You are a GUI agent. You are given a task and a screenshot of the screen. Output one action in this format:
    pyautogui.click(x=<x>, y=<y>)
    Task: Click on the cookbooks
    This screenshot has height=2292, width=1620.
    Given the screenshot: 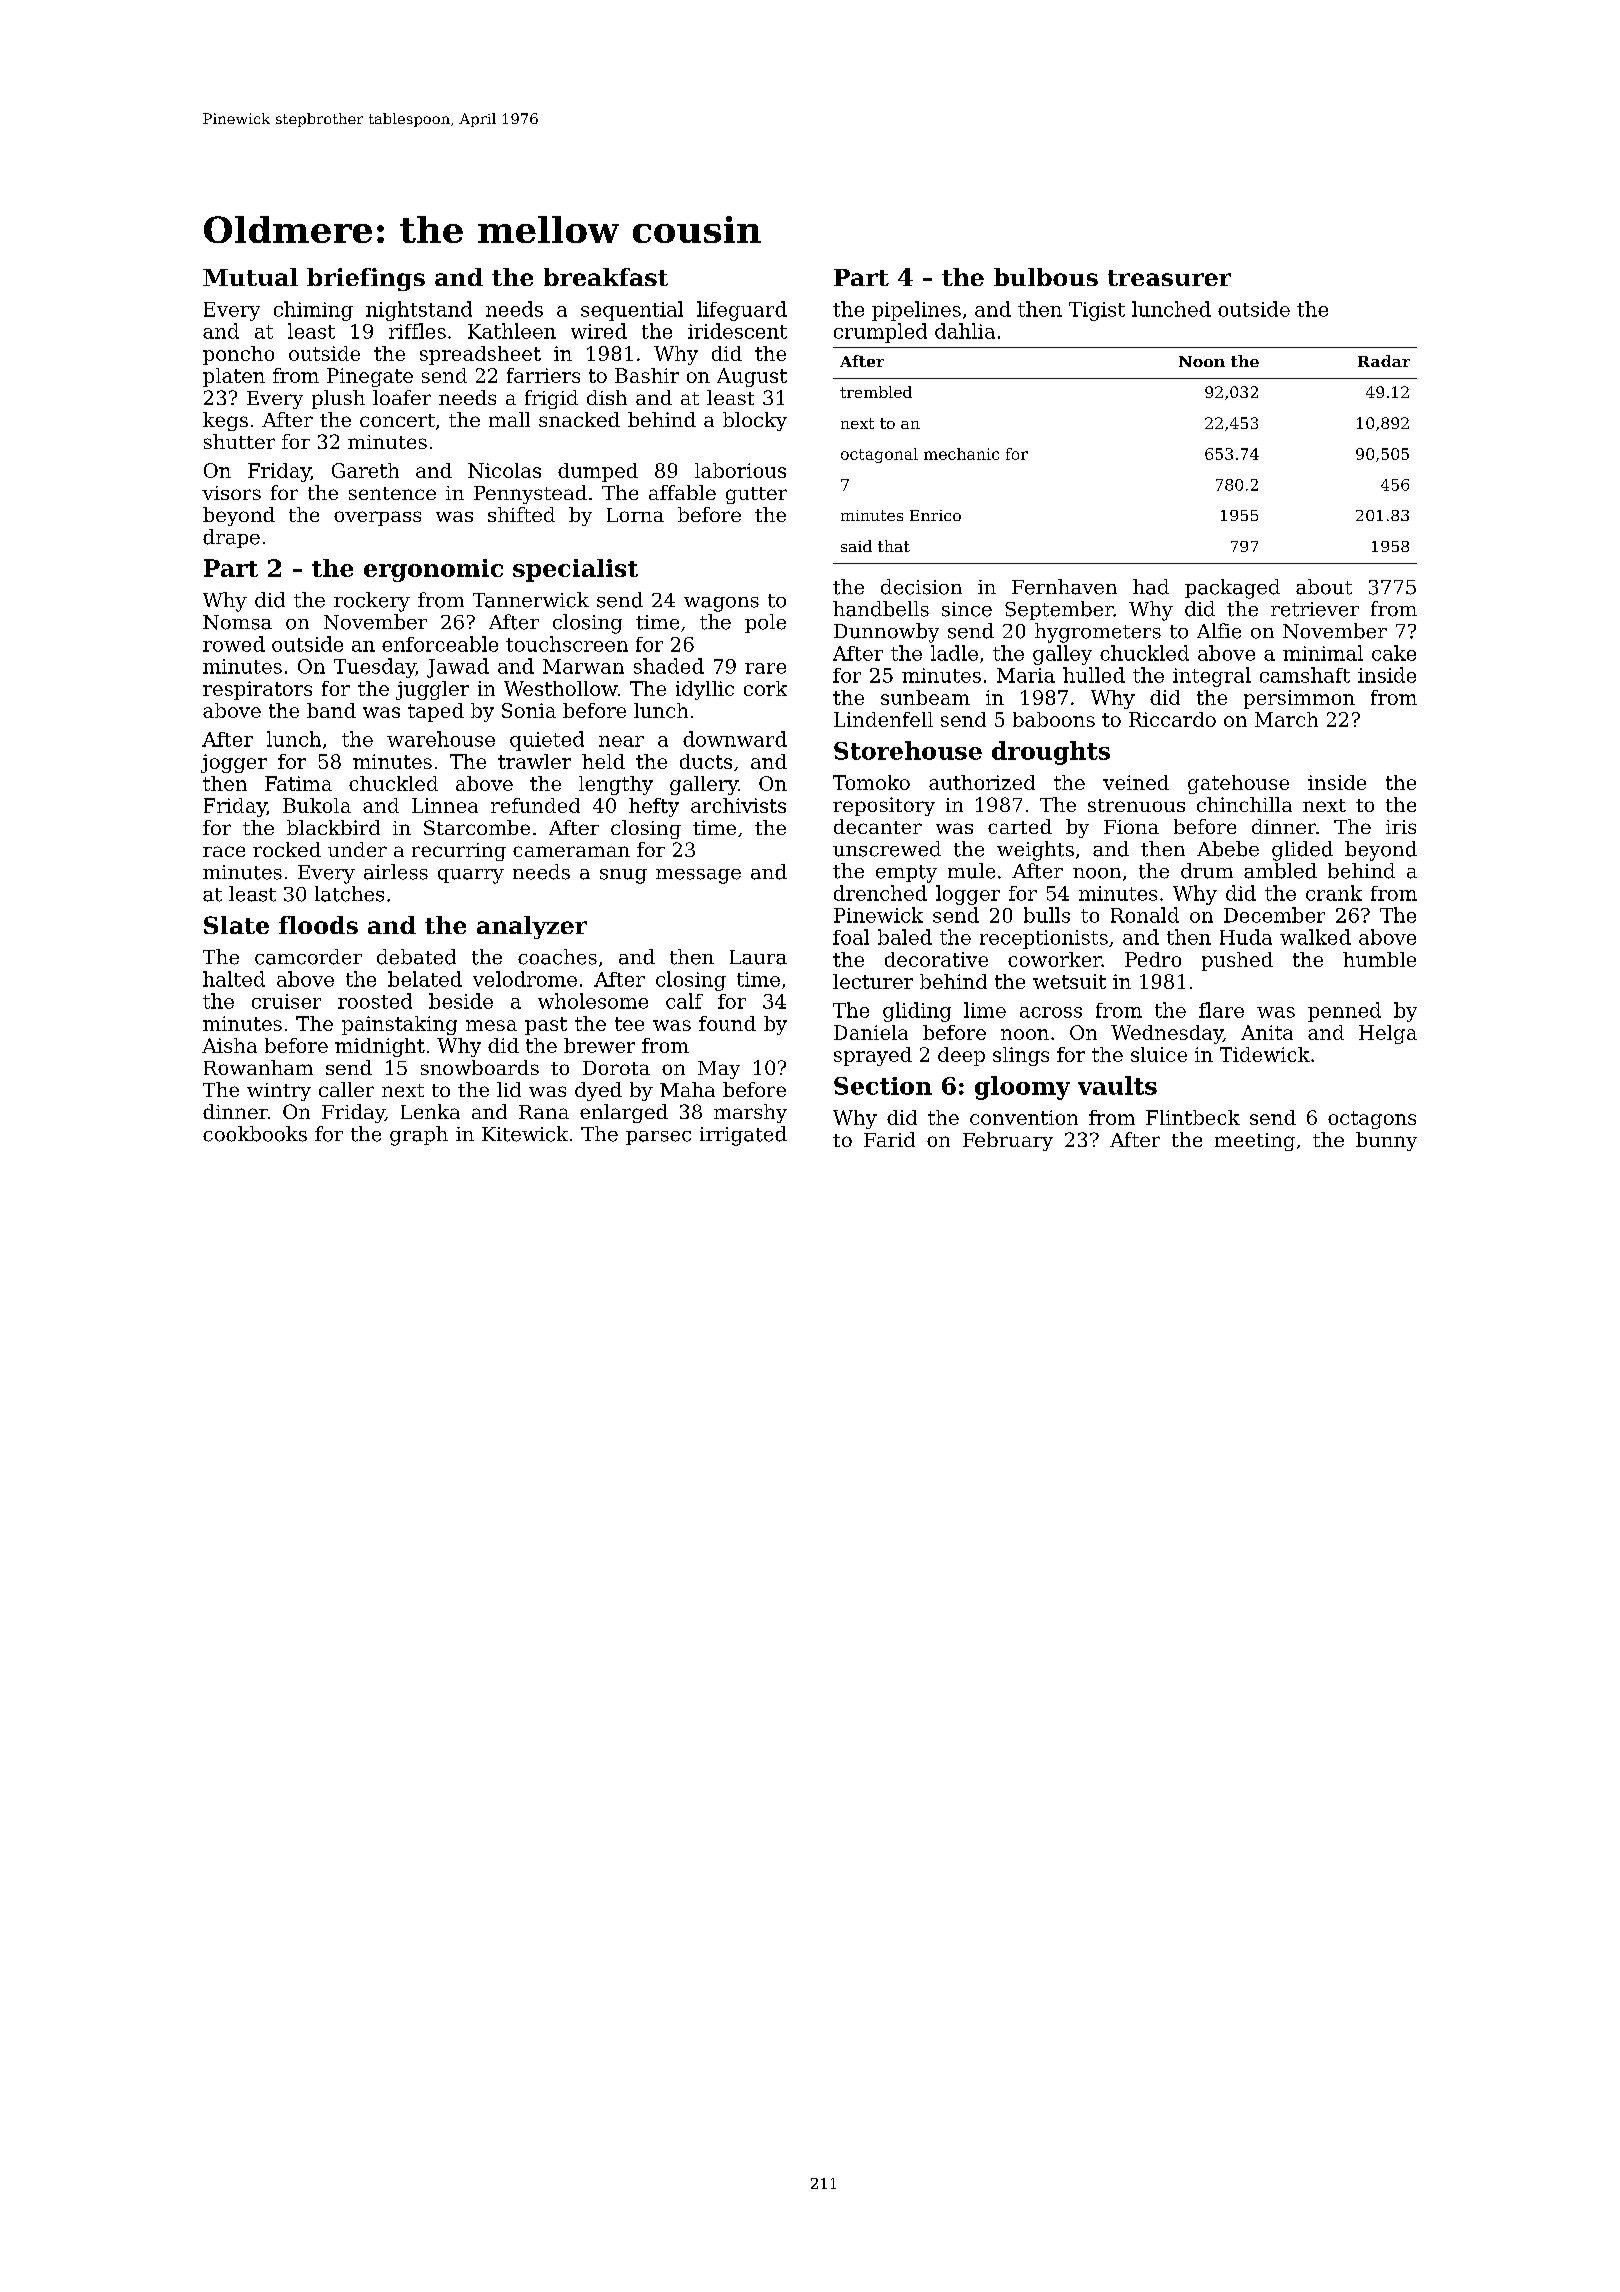 What is the action you would take?
    pyautogui.click(x=255, y=1134)
